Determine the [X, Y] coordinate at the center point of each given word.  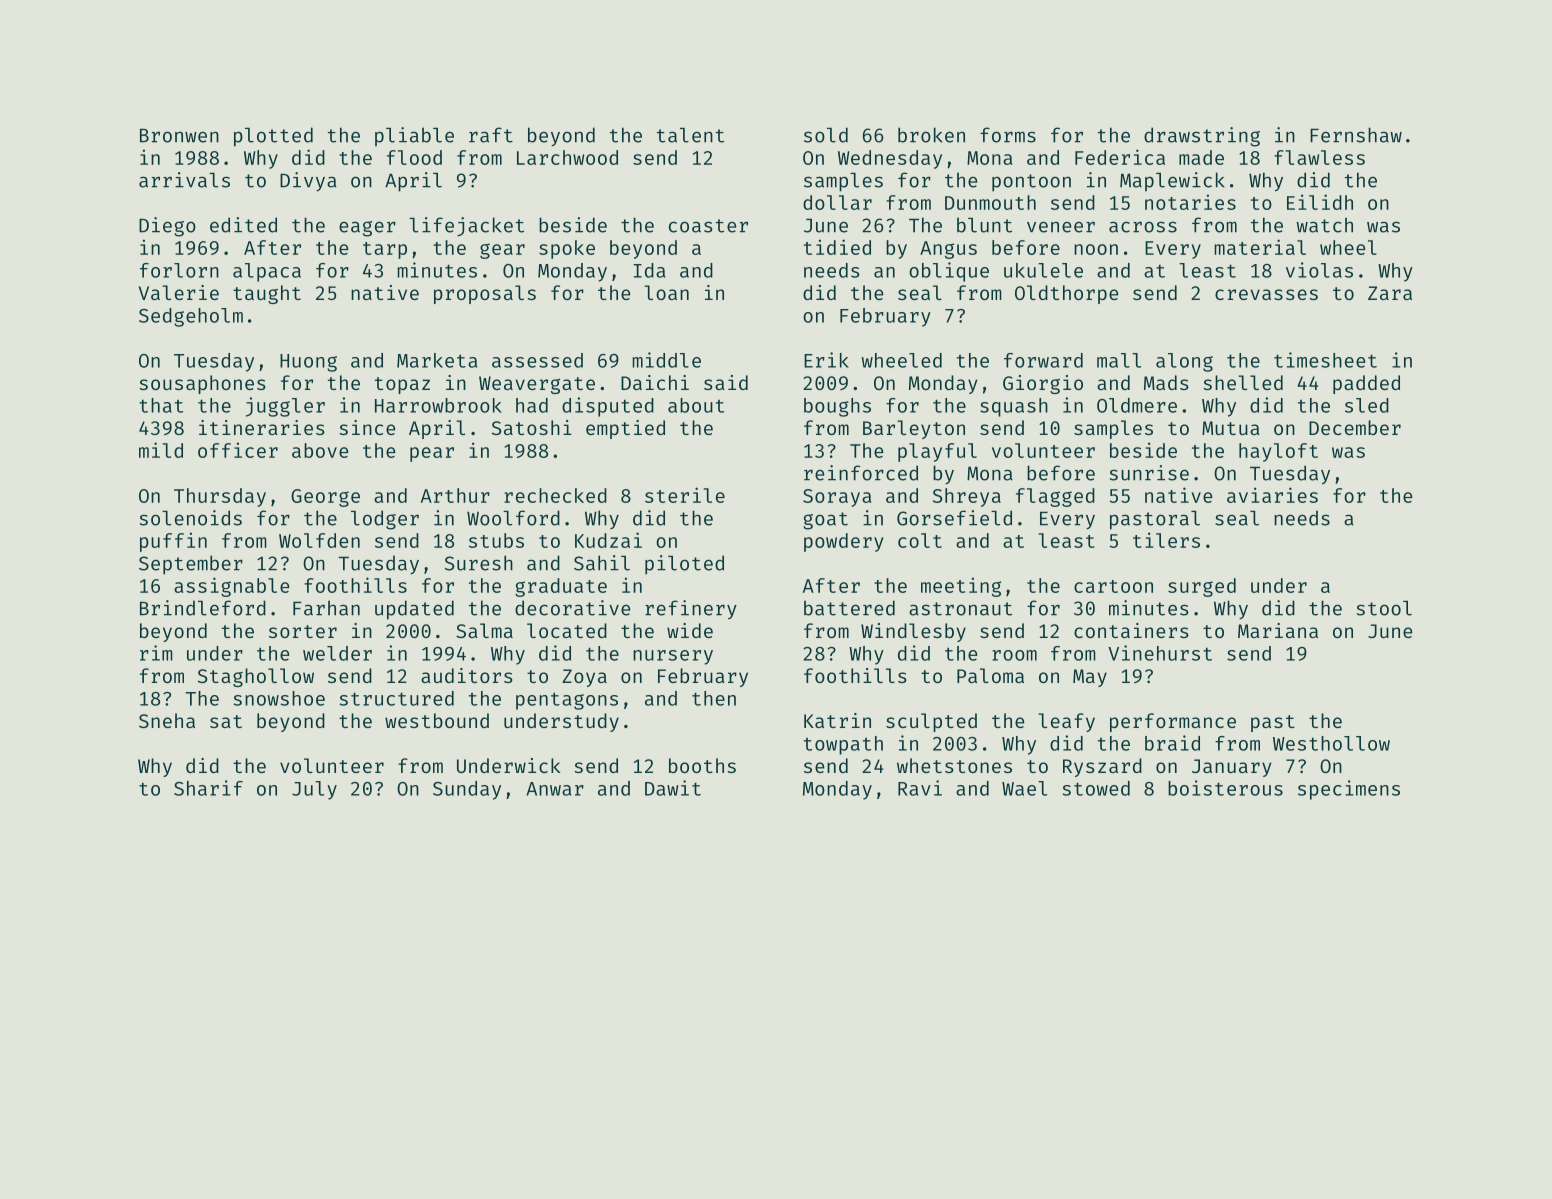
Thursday [220, 497]
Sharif [208, 788]
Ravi [920, 788]
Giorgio [1043, 384]
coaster [708, 226]
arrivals [184, 180]
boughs [837, 407]
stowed [1096, 788]
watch [1324, 225]
